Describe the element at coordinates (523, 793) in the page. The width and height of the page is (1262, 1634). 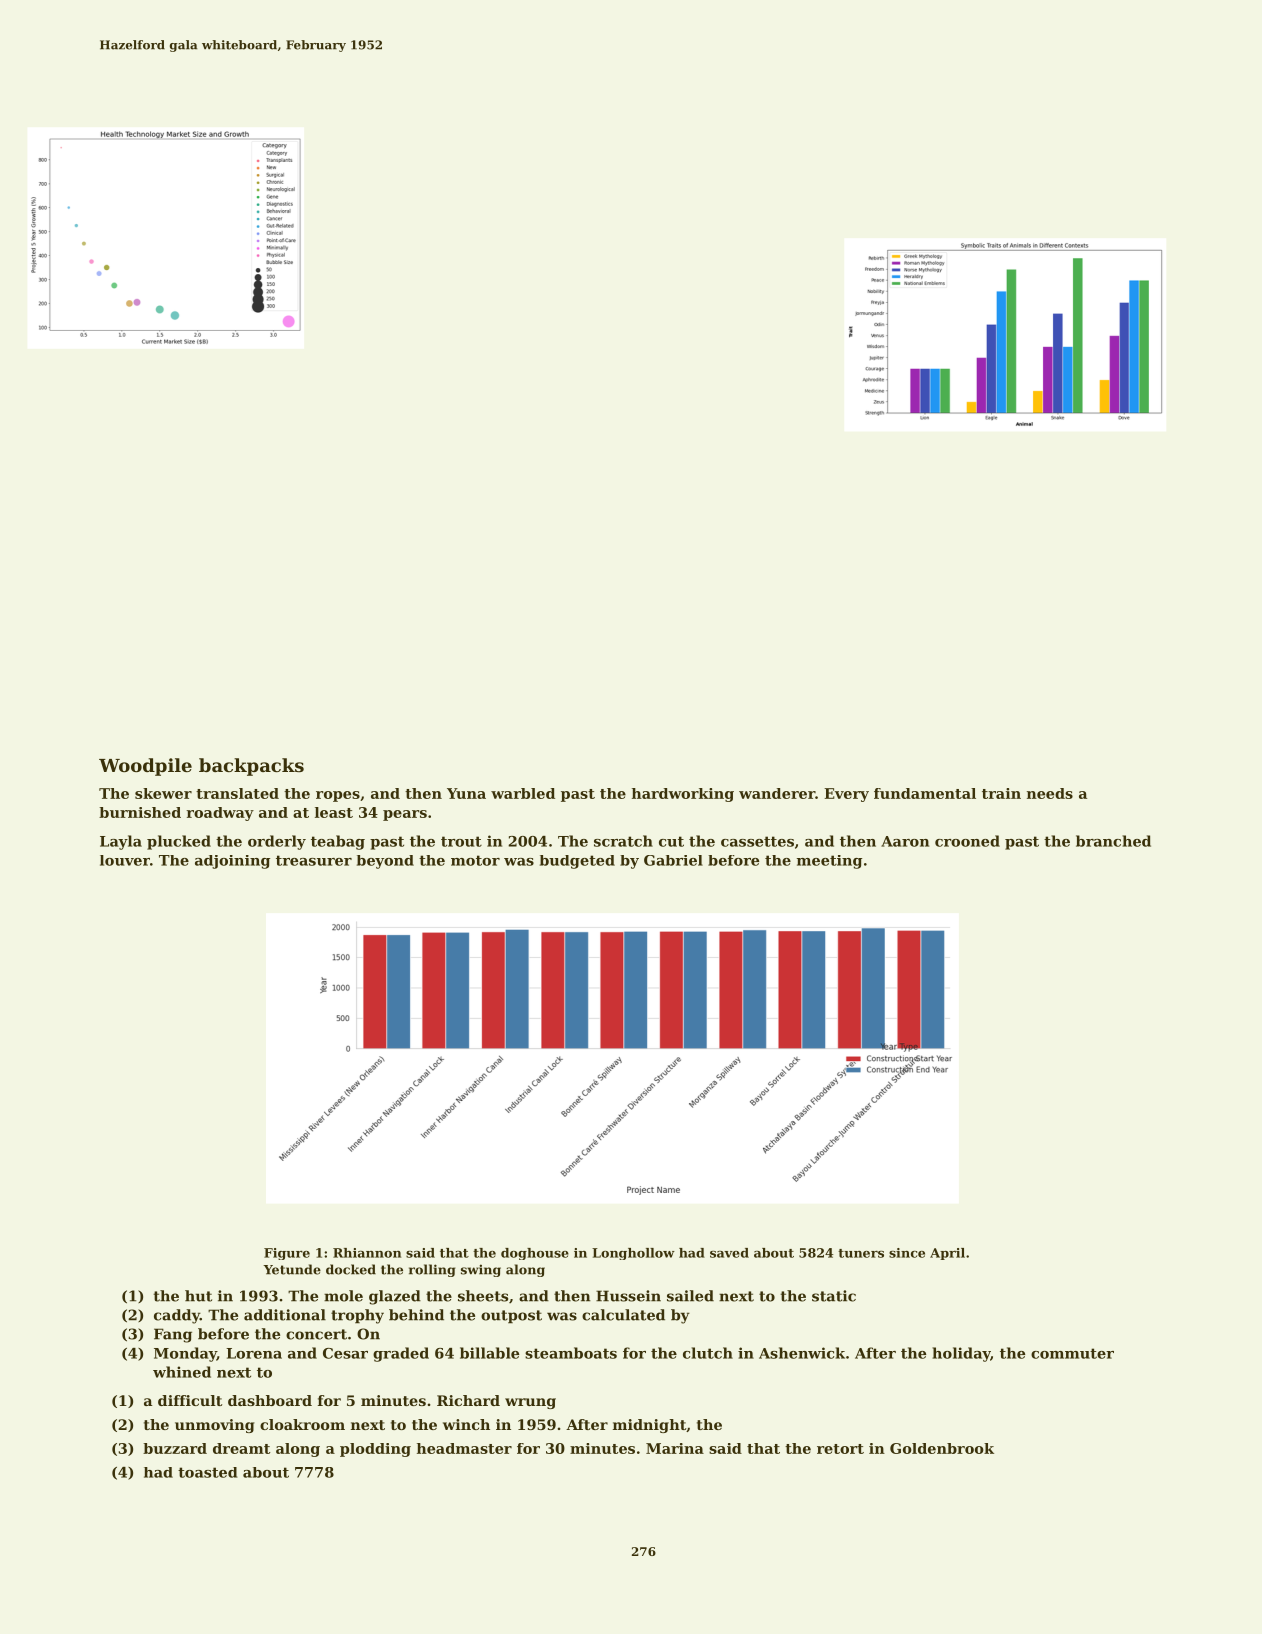
I see `warbled` at that location.
